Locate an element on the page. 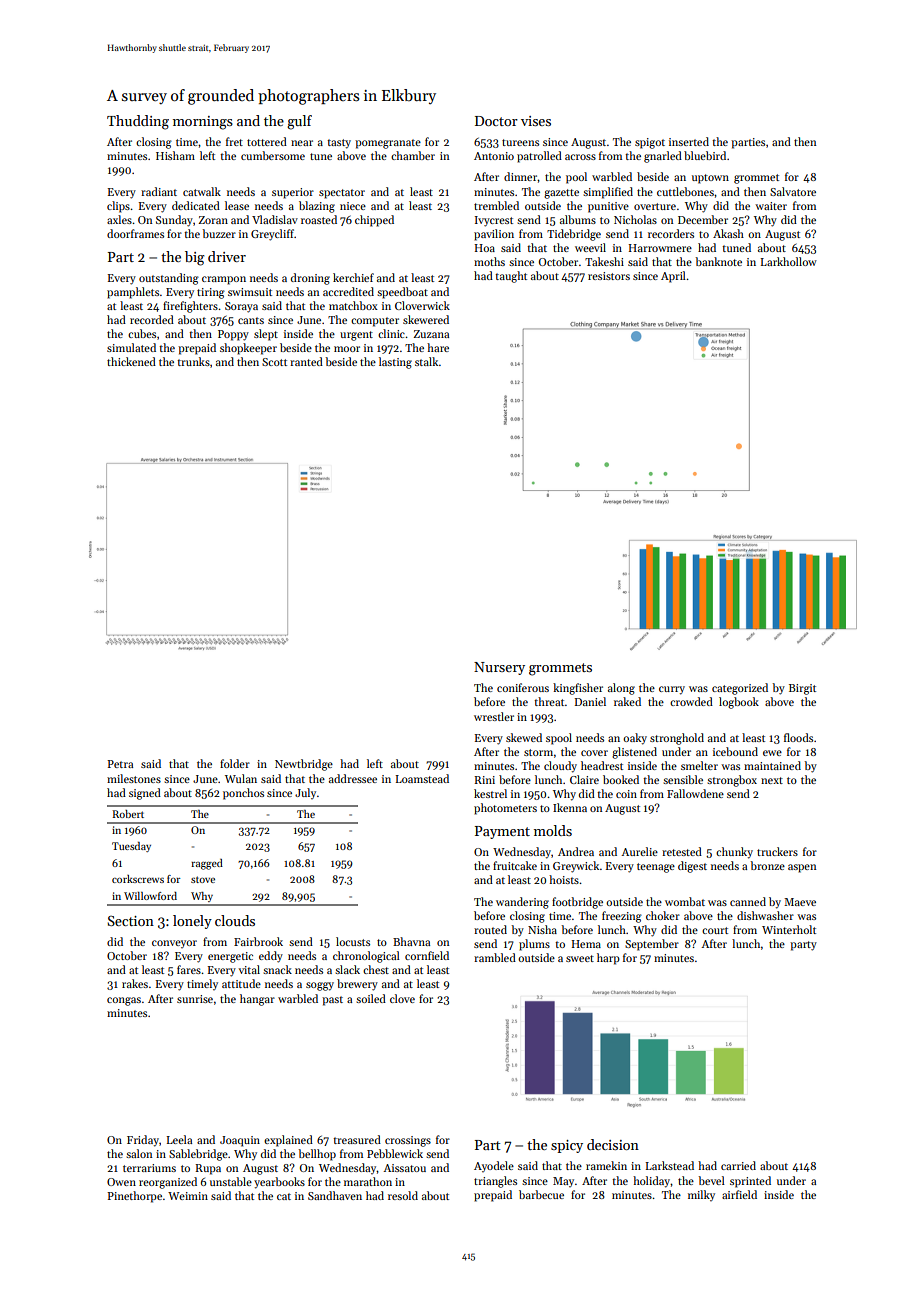  Salvatore is located at coordinates (793, 191).
